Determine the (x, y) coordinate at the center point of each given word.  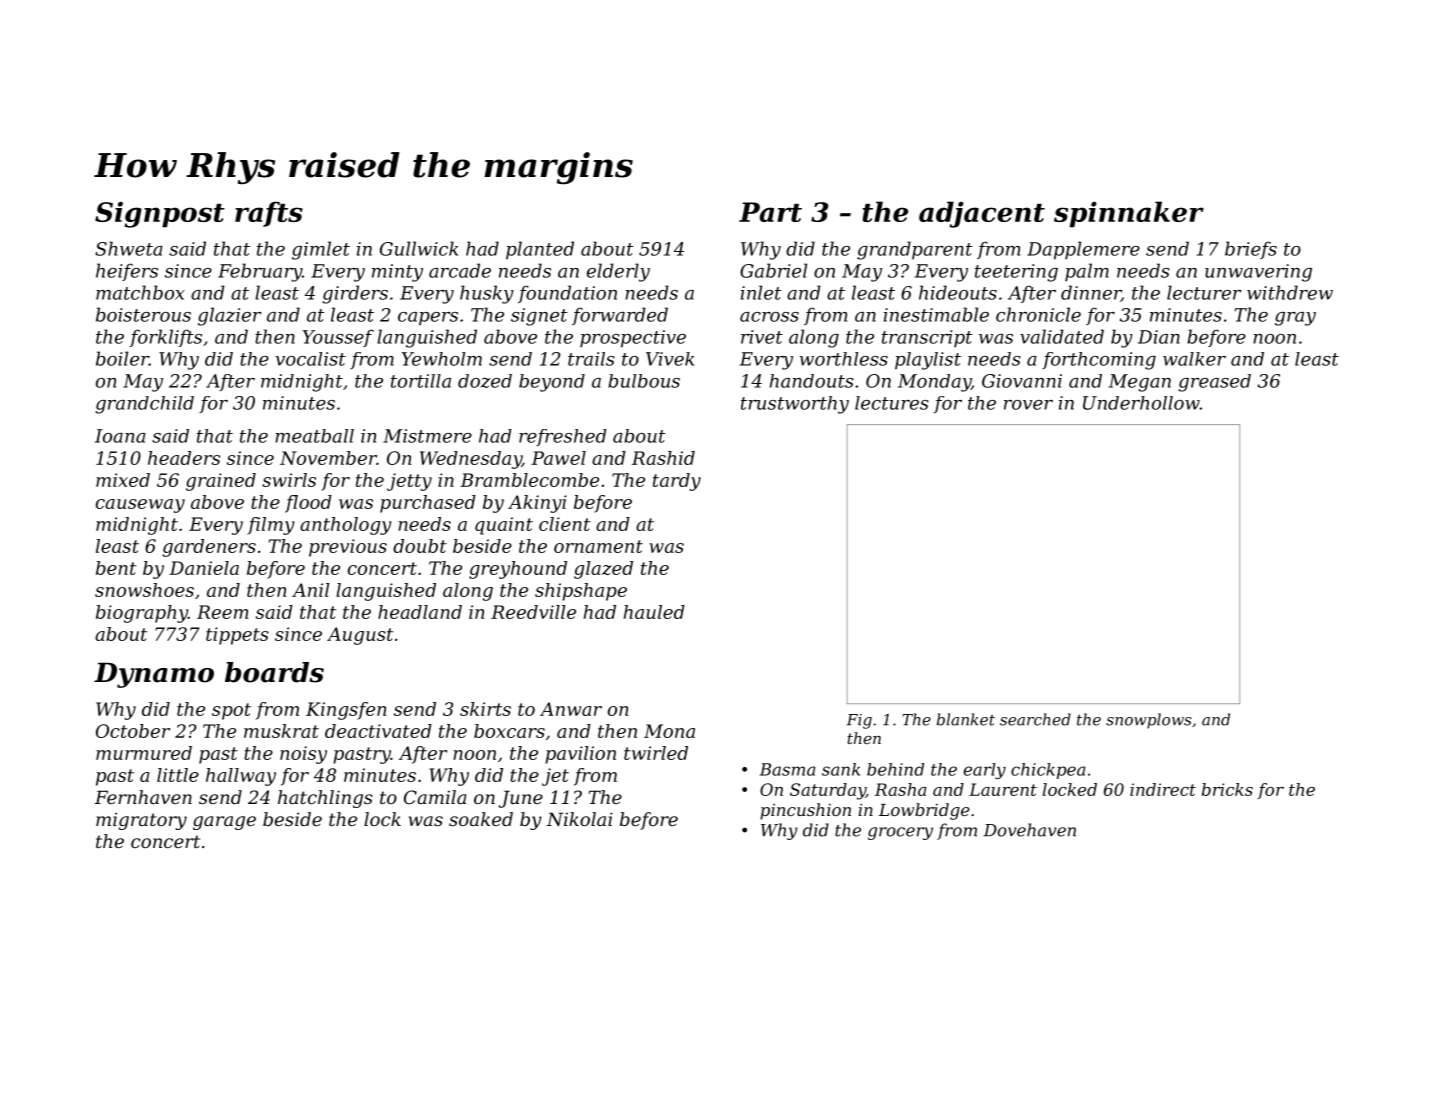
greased (1214, 383)
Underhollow (1141, 403)
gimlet (321, 250)
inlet (761, 292)
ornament (598, 546)
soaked (481, 819)
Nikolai (579, 819)
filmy (271, 526)
